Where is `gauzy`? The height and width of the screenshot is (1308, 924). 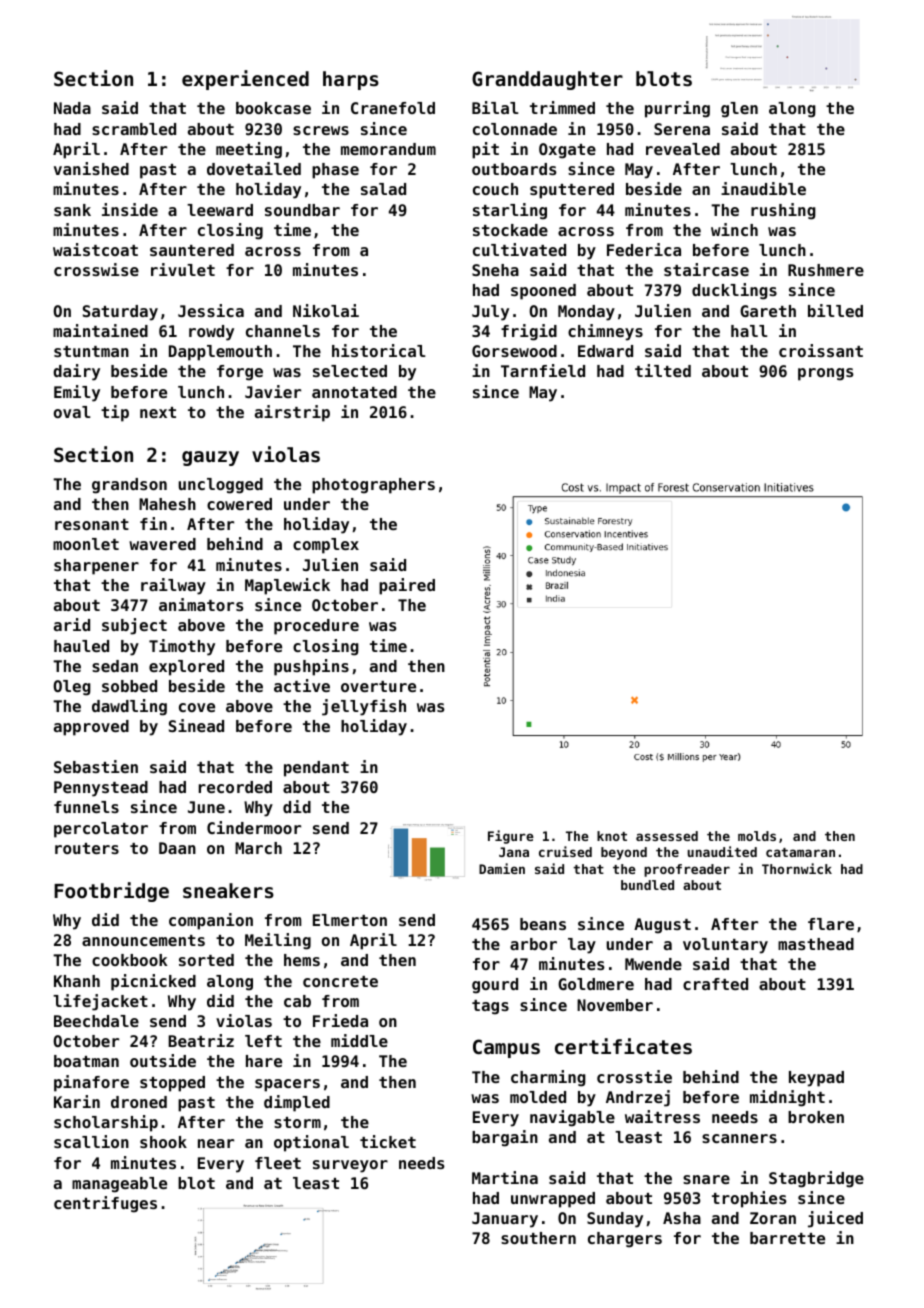
gauzy is located at coordinates (210, 458).
